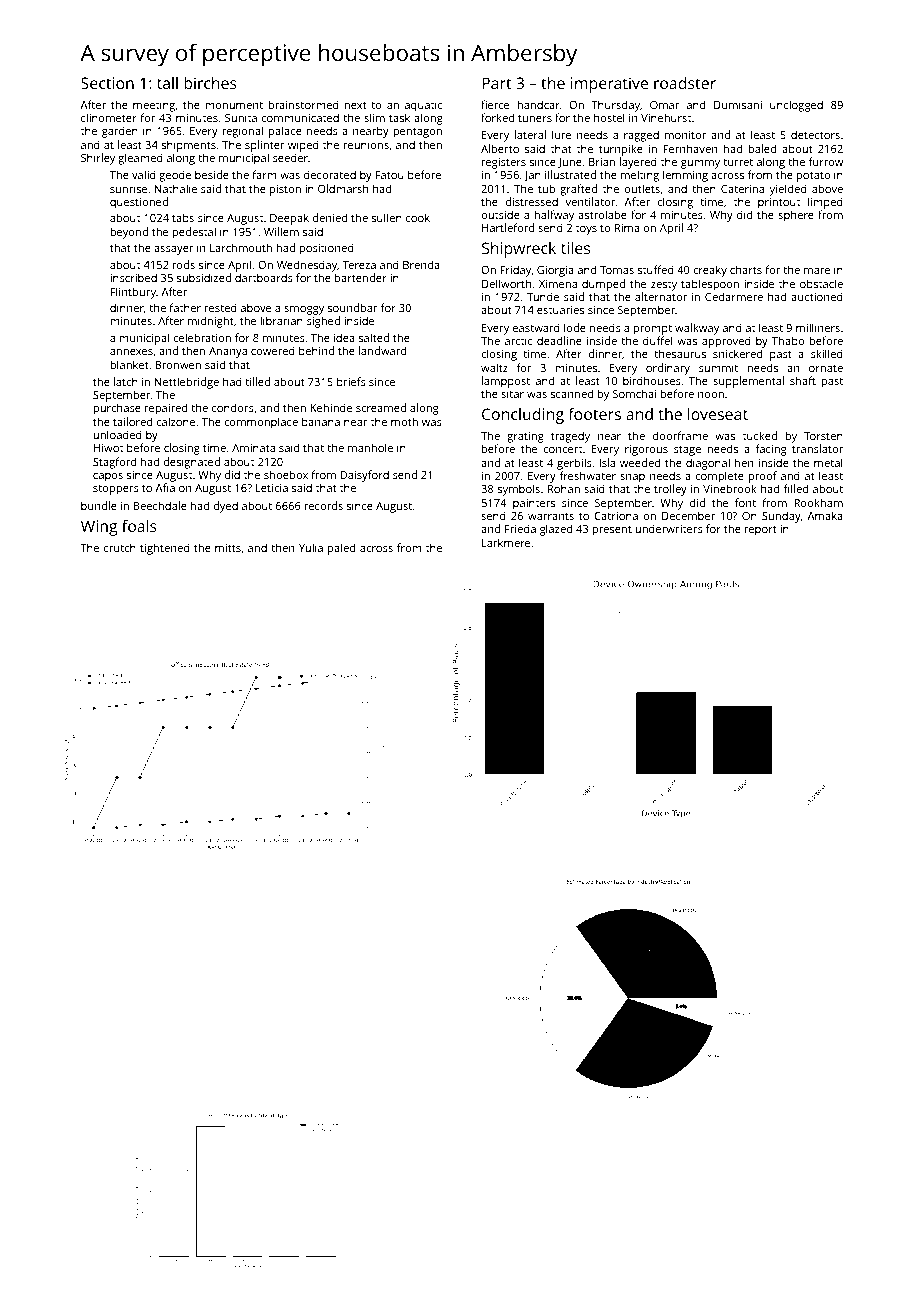 This page has height=1308, width=924. I want to click on clinometer, so click(109, 117).
